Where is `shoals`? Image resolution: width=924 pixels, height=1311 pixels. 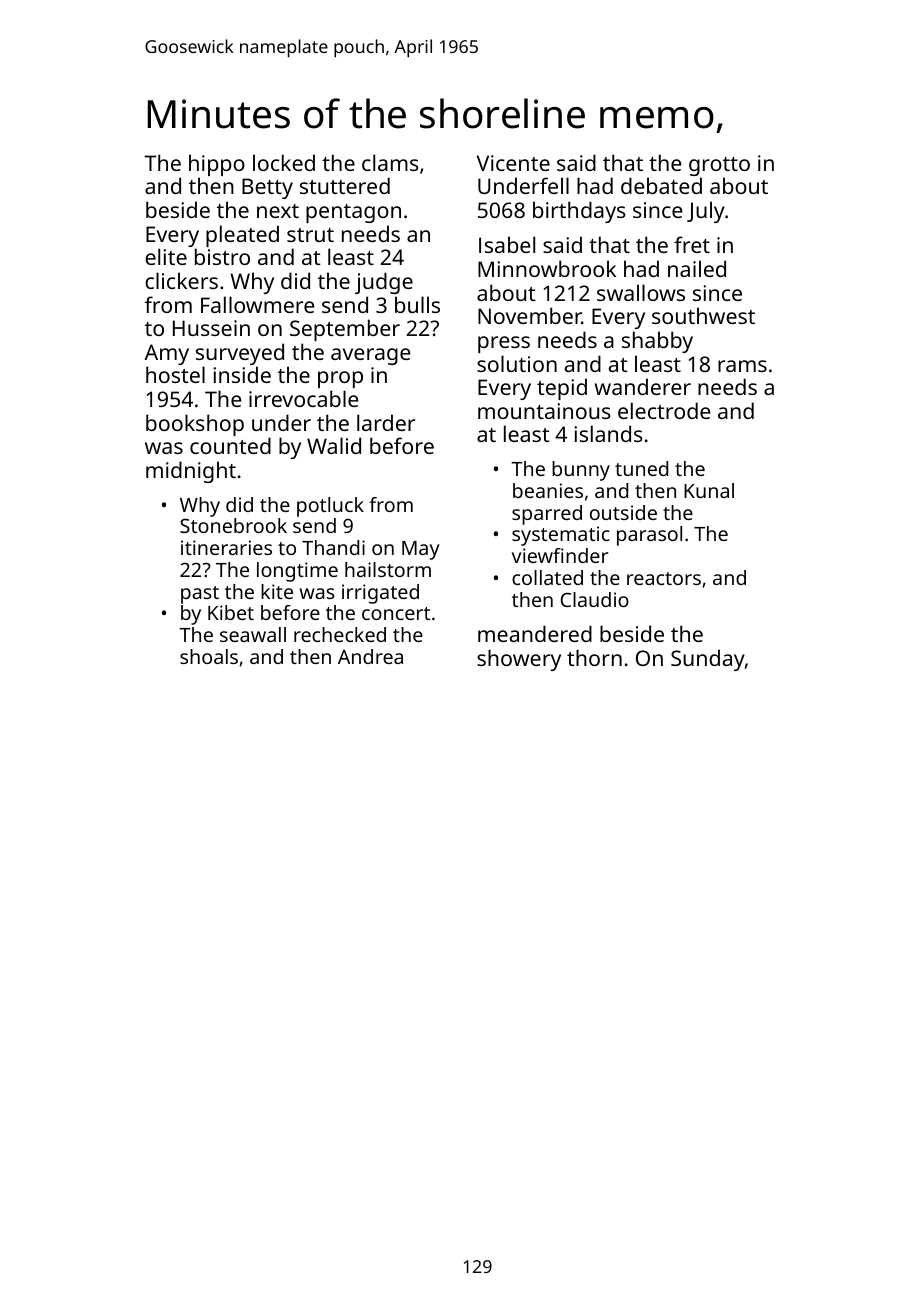
shoals is located at coordinates (209, 656).
